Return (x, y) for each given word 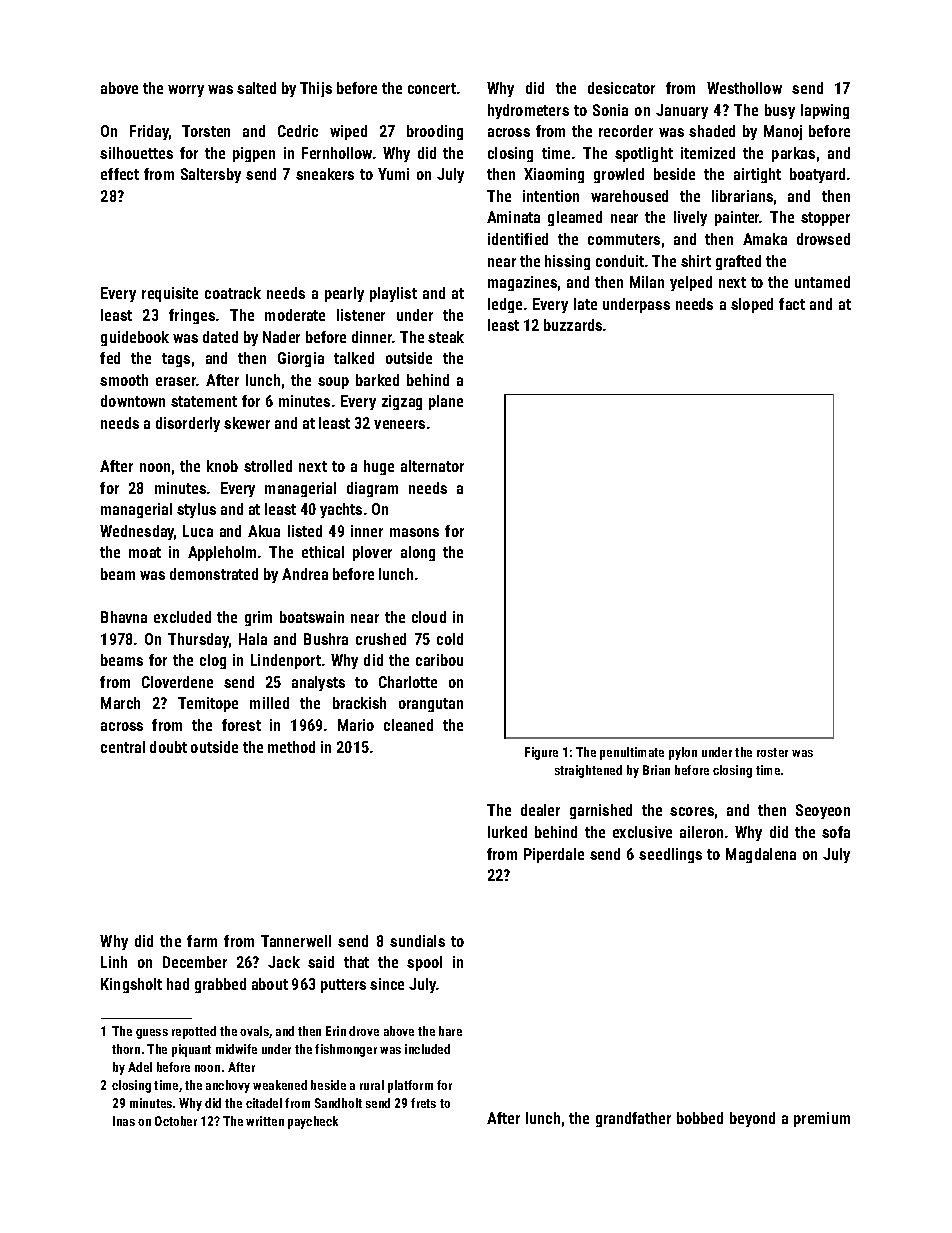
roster (772, 752)
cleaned (408, 725)
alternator (432, 466)
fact (792, 304)
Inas (124, 1121)
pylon (683, 753)
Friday (149, 132)
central (123, 747)
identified (518, 239)
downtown (133, 401)
